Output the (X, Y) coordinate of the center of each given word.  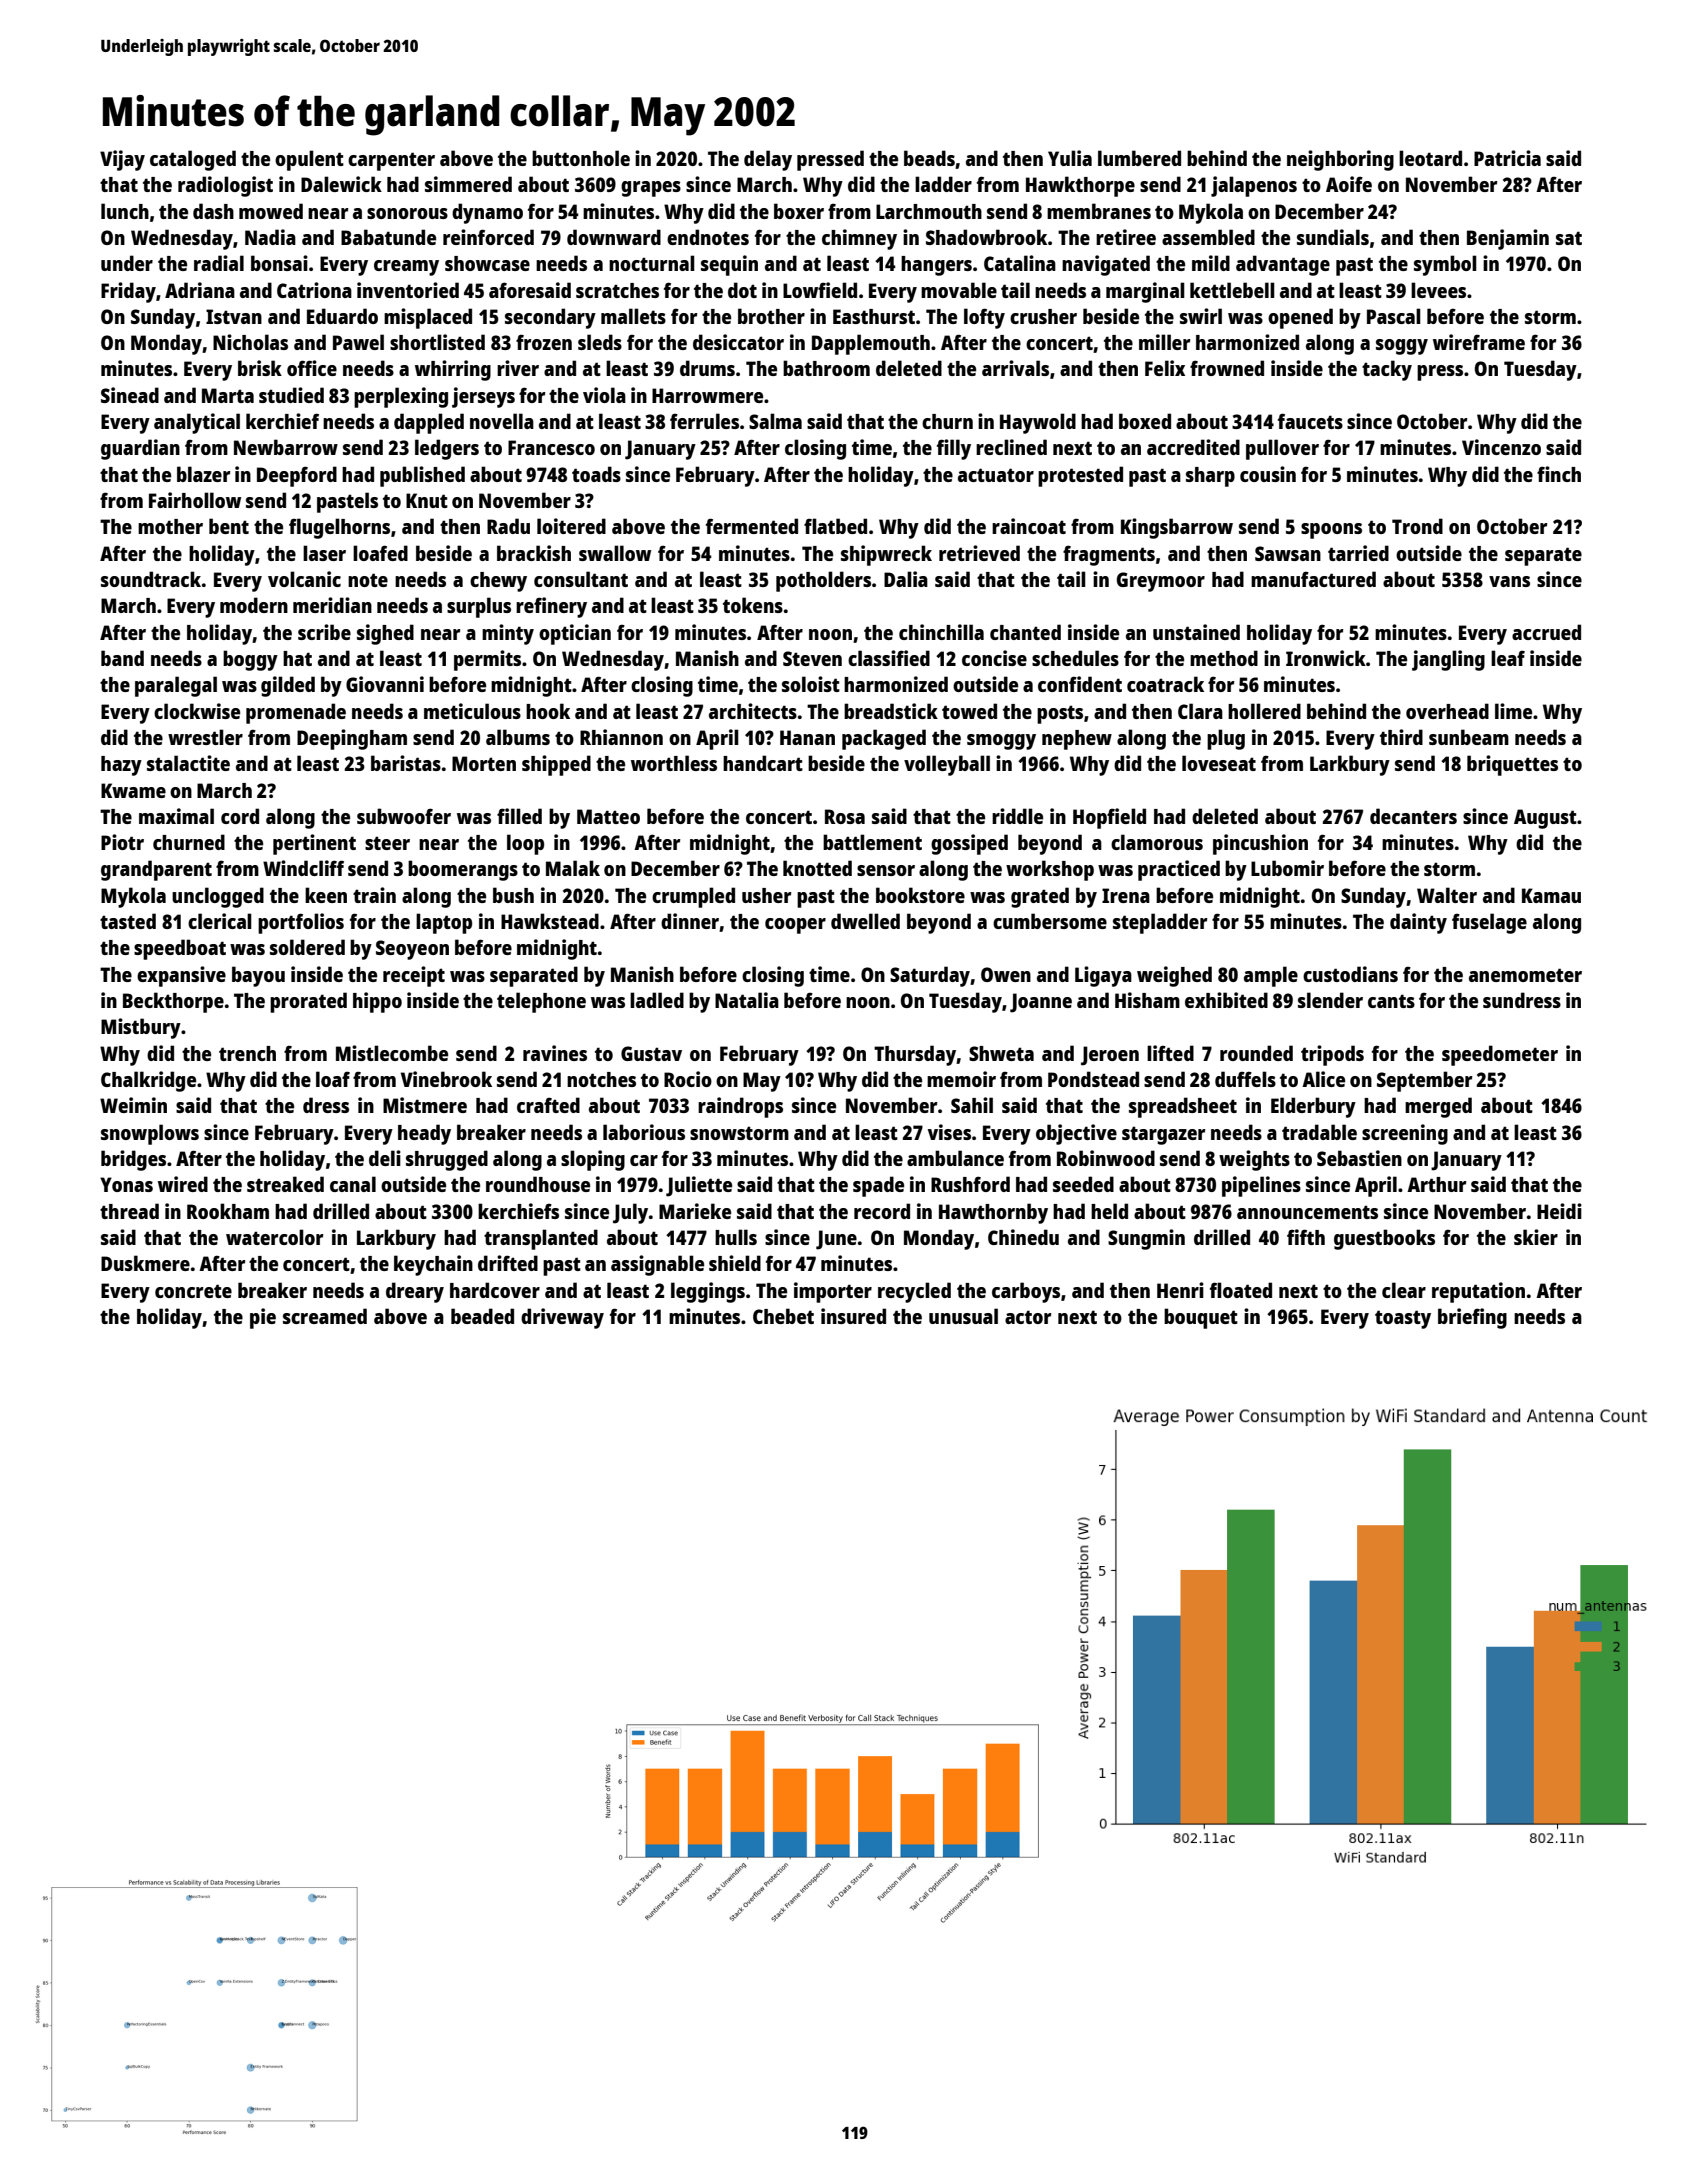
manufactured (1313, 579)
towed (969, 711)
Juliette (699, 1186)
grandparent (156, 870)
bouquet (1201, 1318)
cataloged (193, 160)
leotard (1430, 158)
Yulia (1070, 158)
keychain (433, 1265)
